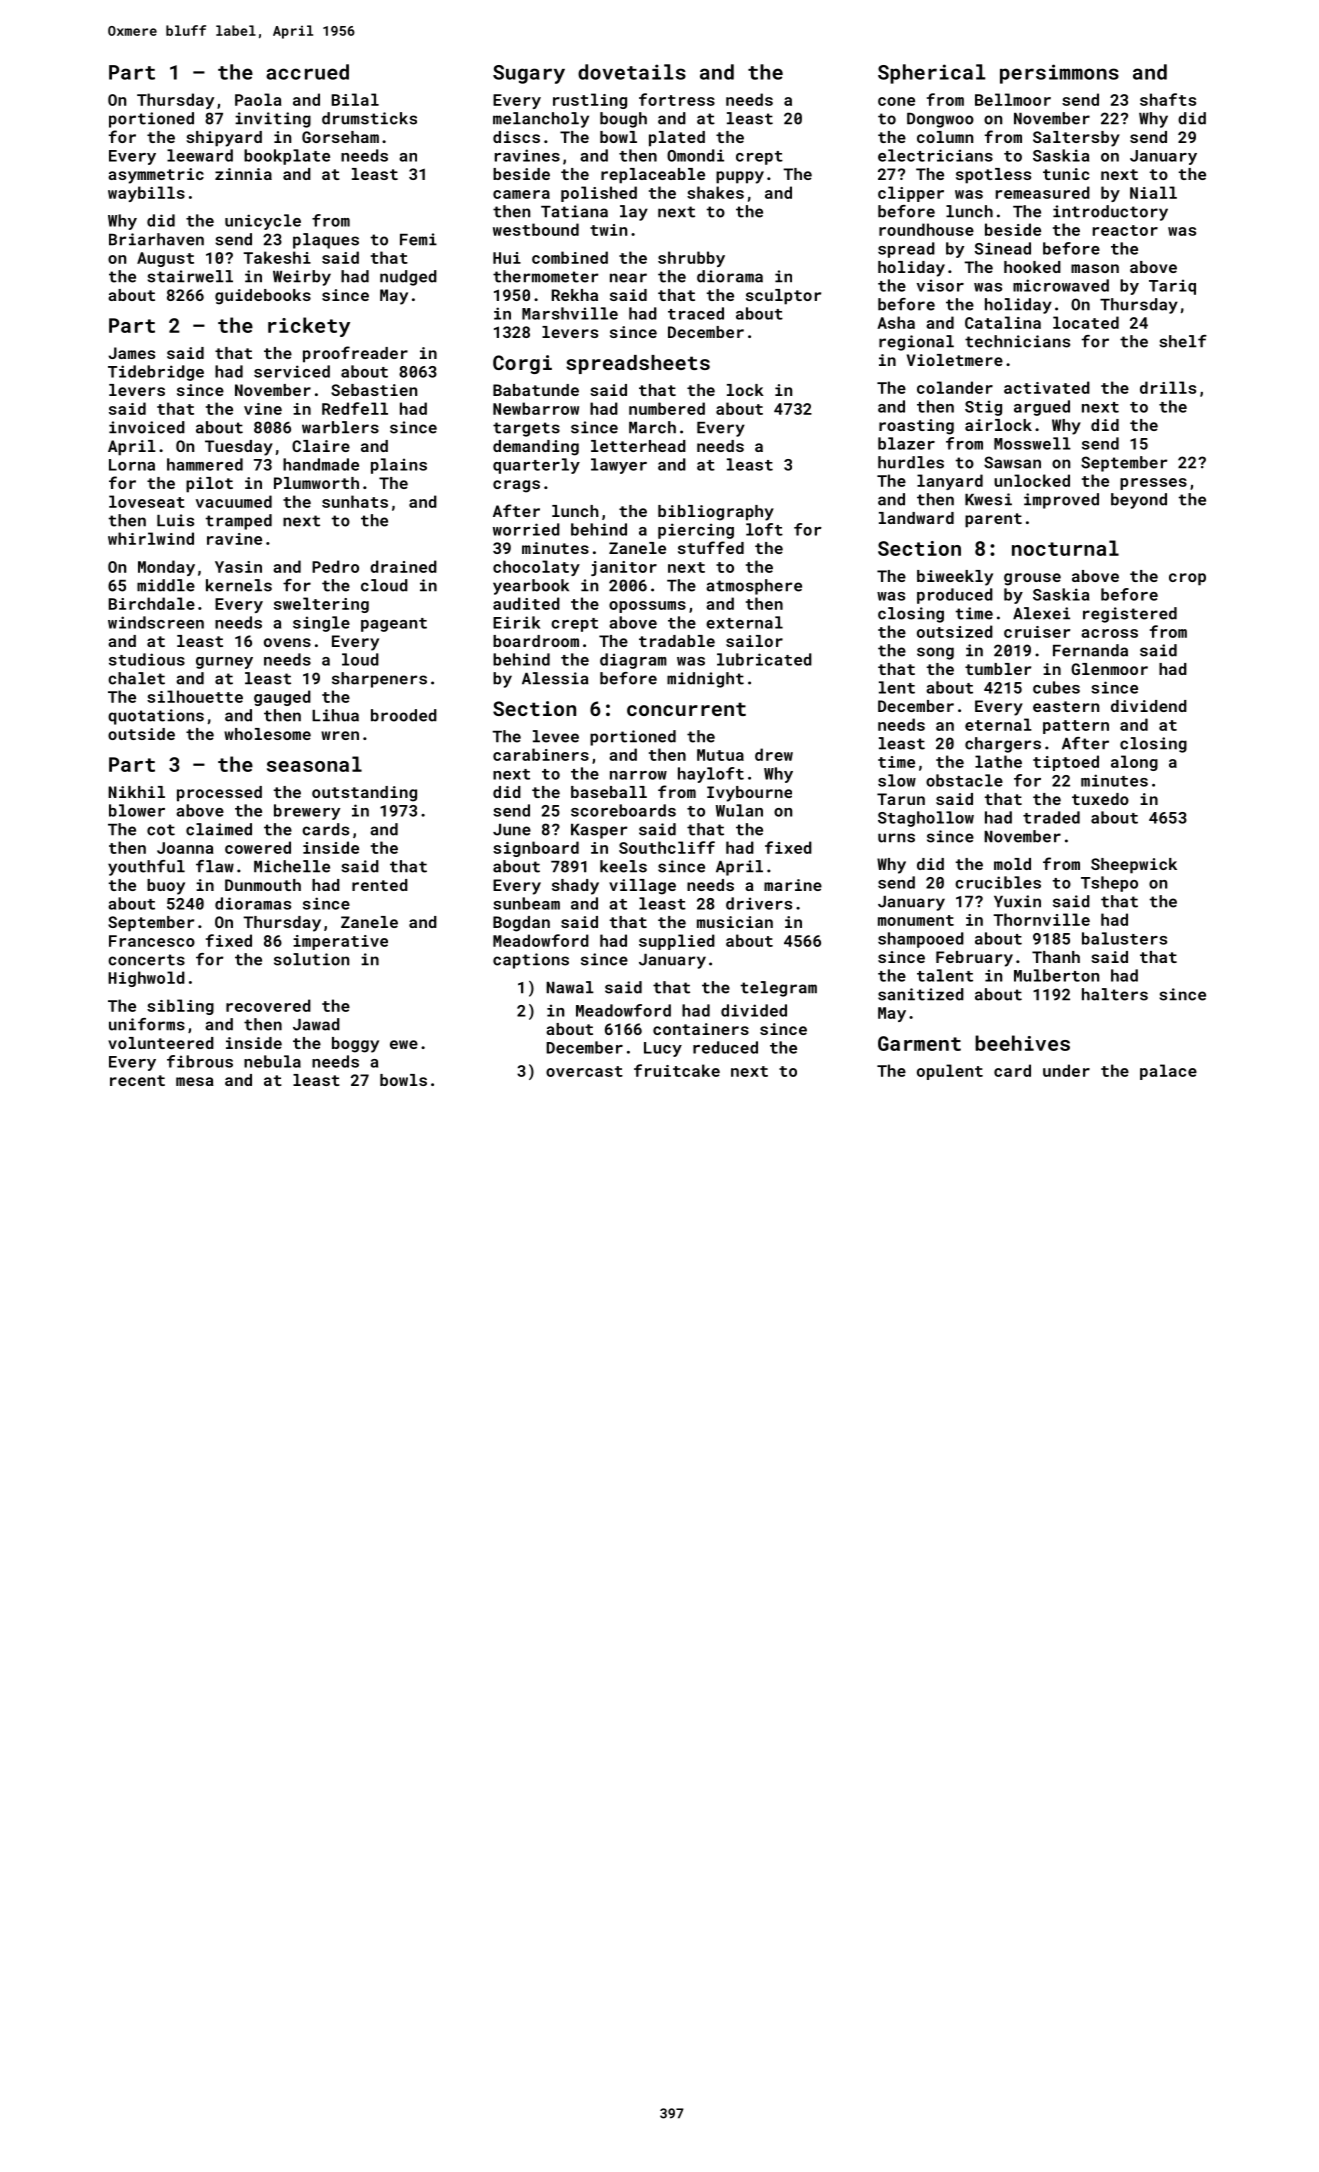 This screenshot has width=1319, height=2172. I want to click on Briarhaven, so click(156, 239).
